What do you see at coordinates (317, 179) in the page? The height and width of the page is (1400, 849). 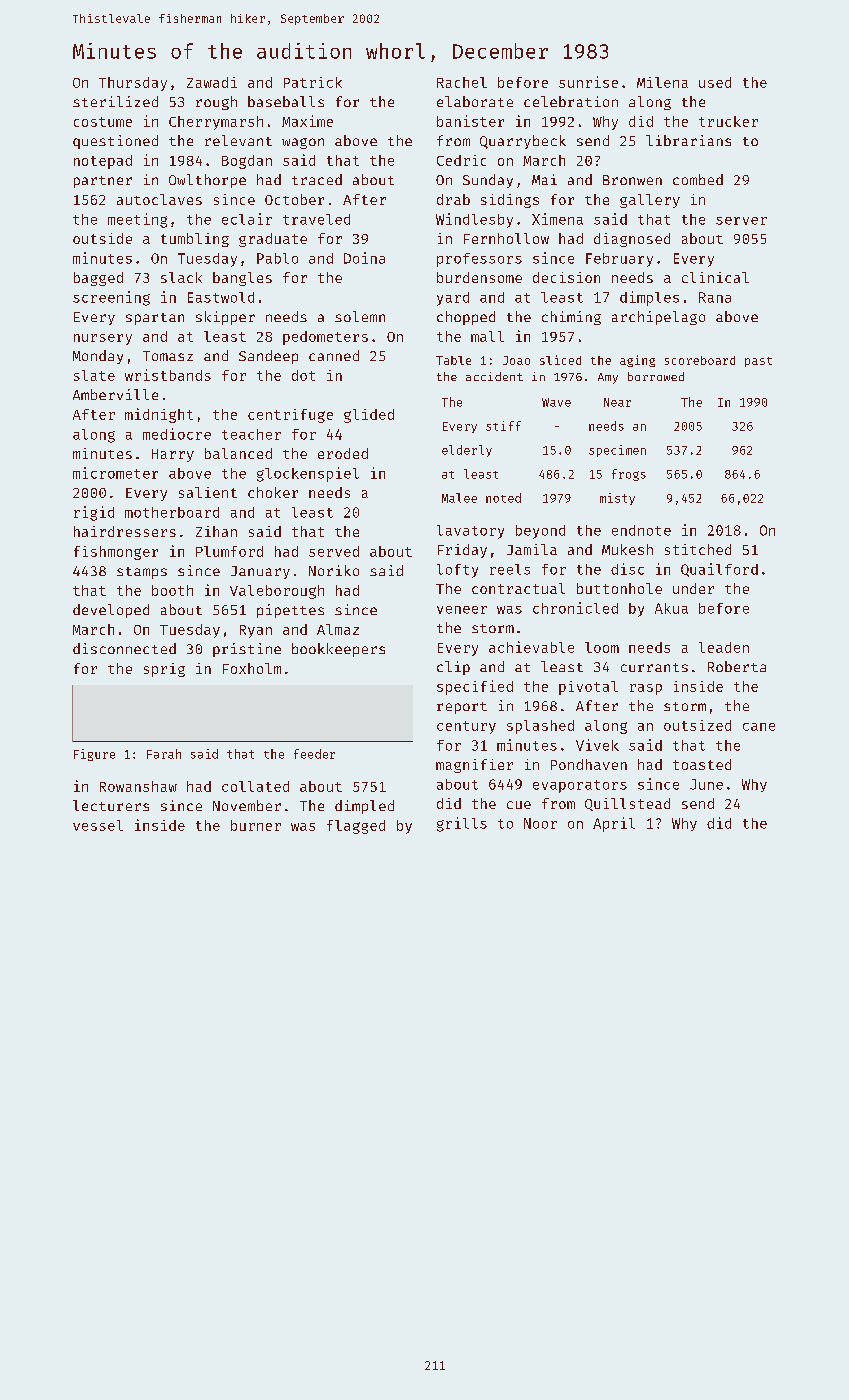 I see `traced` at bounding box center [317, 179].
